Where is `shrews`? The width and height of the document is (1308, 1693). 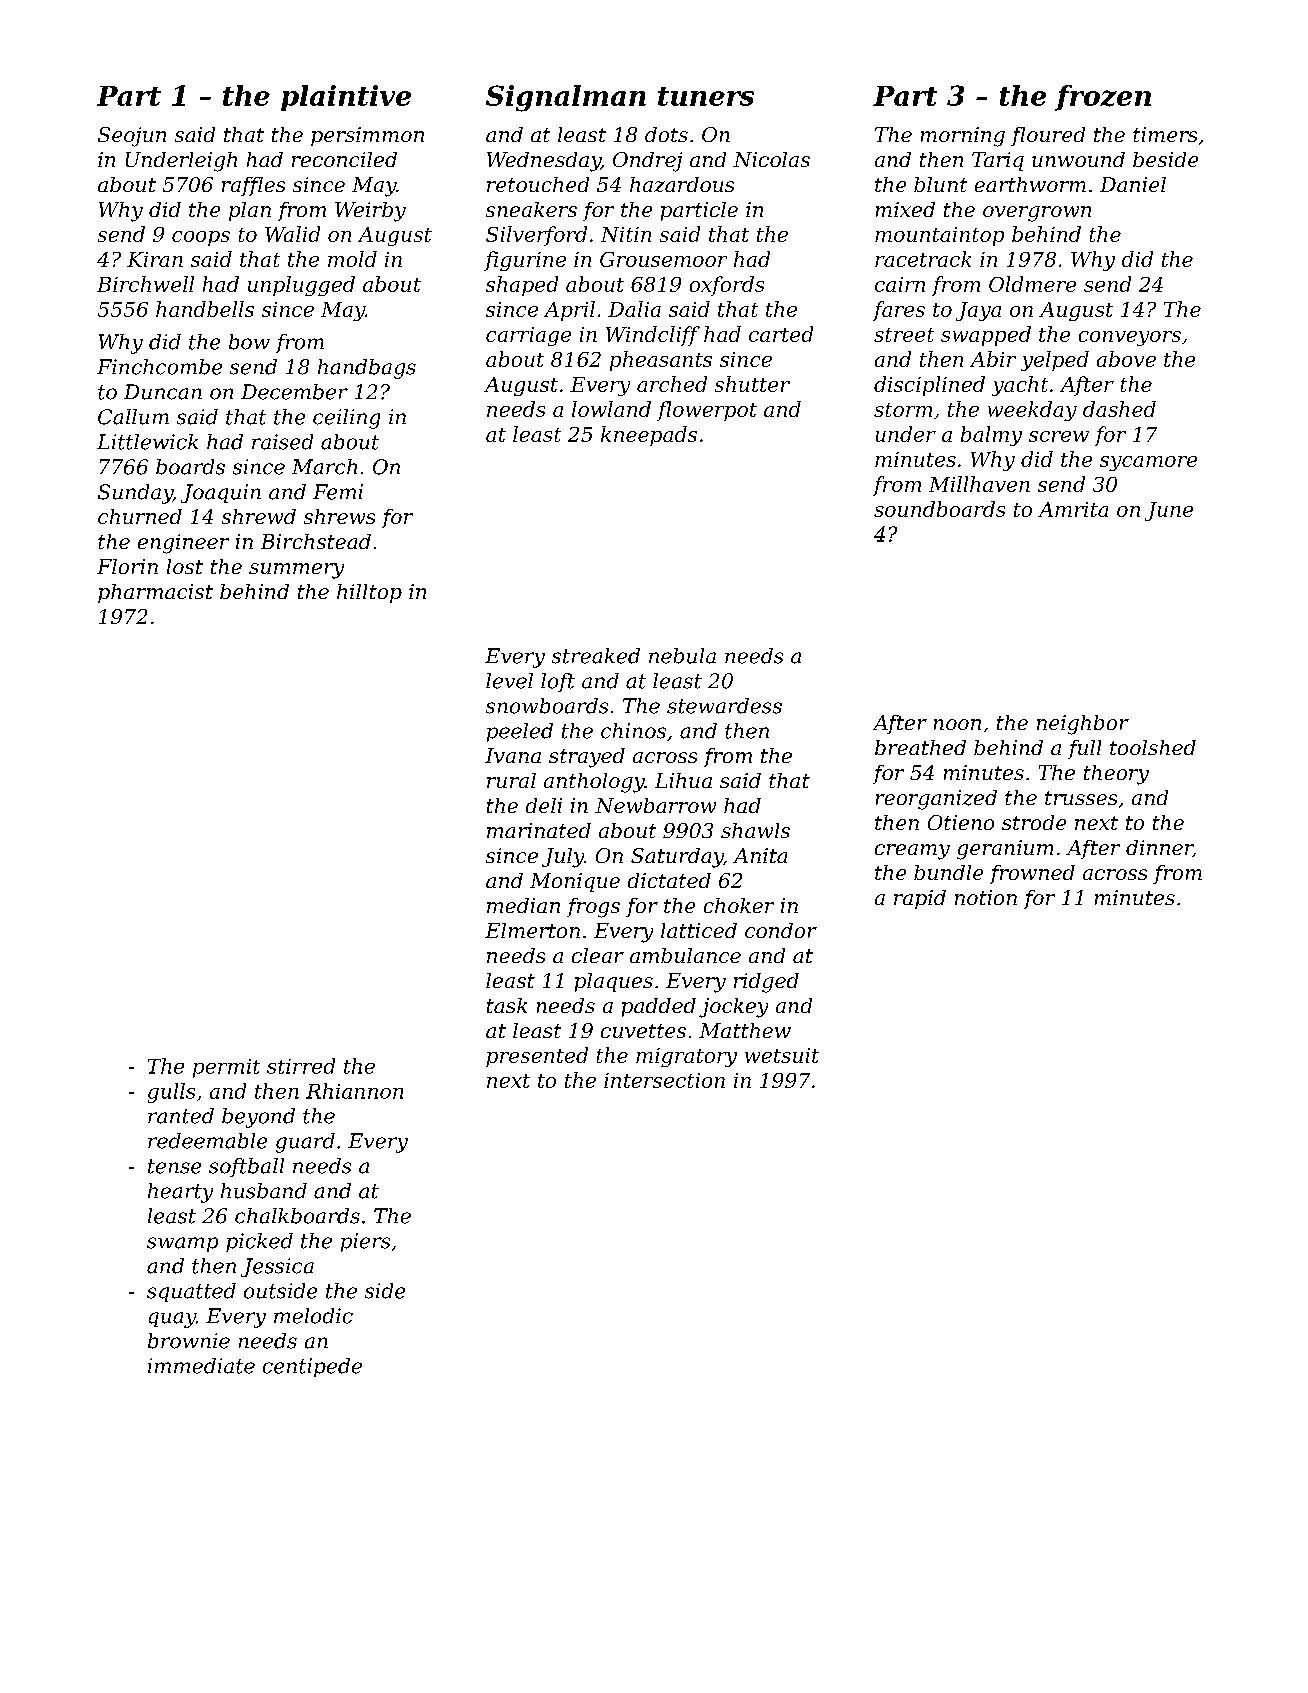 shrews is located at coordinates (339, 516).
